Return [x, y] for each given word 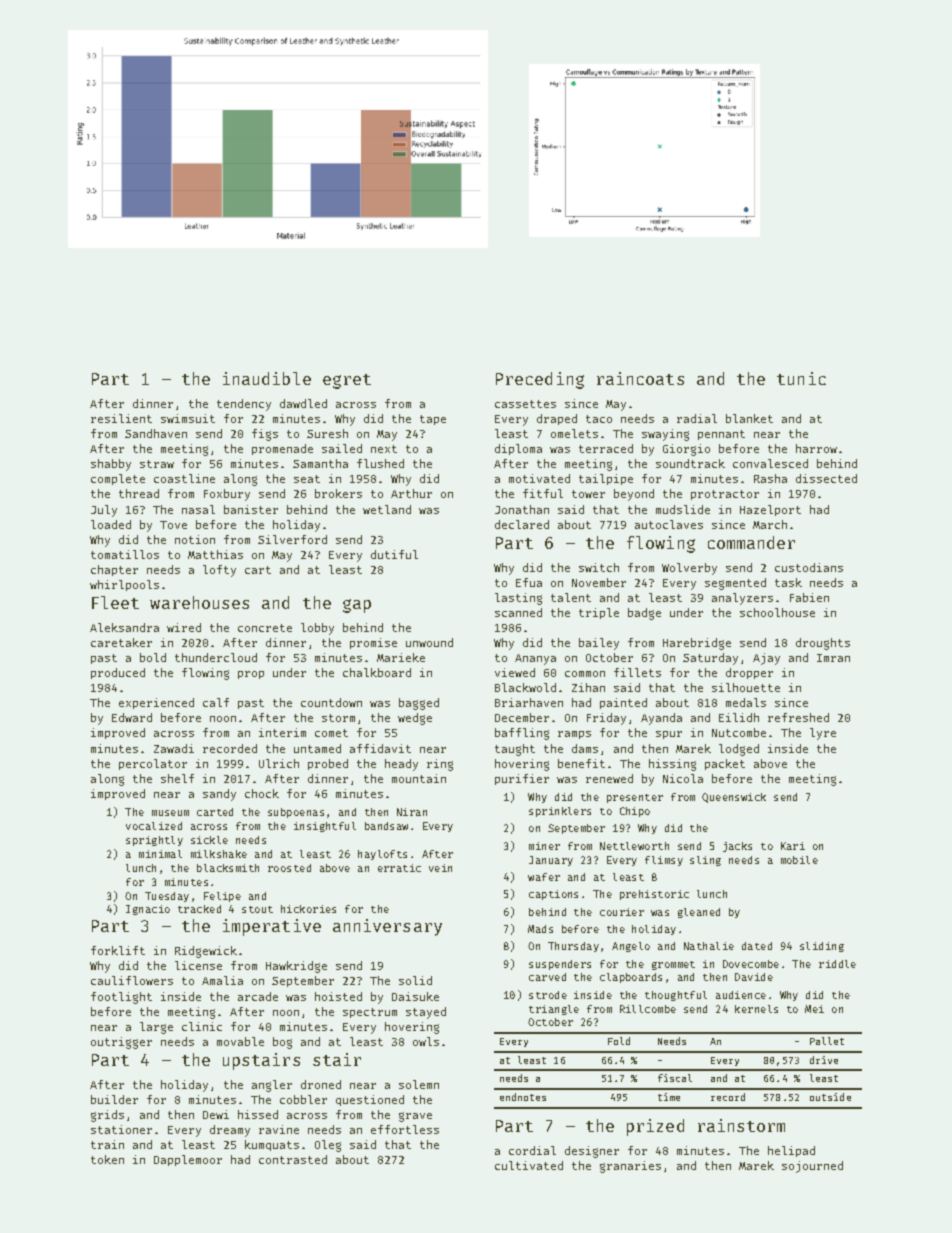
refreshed [798, 717]
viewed [515, 672]
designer [592, 1152]
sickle [209, 840]
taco [599, 419]
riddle [837, 964]
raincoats [640, 378]
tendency [244, 405]
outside [830, 1097]
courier [622, 912]
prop [251, 675]
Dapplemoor [188, 1160]
